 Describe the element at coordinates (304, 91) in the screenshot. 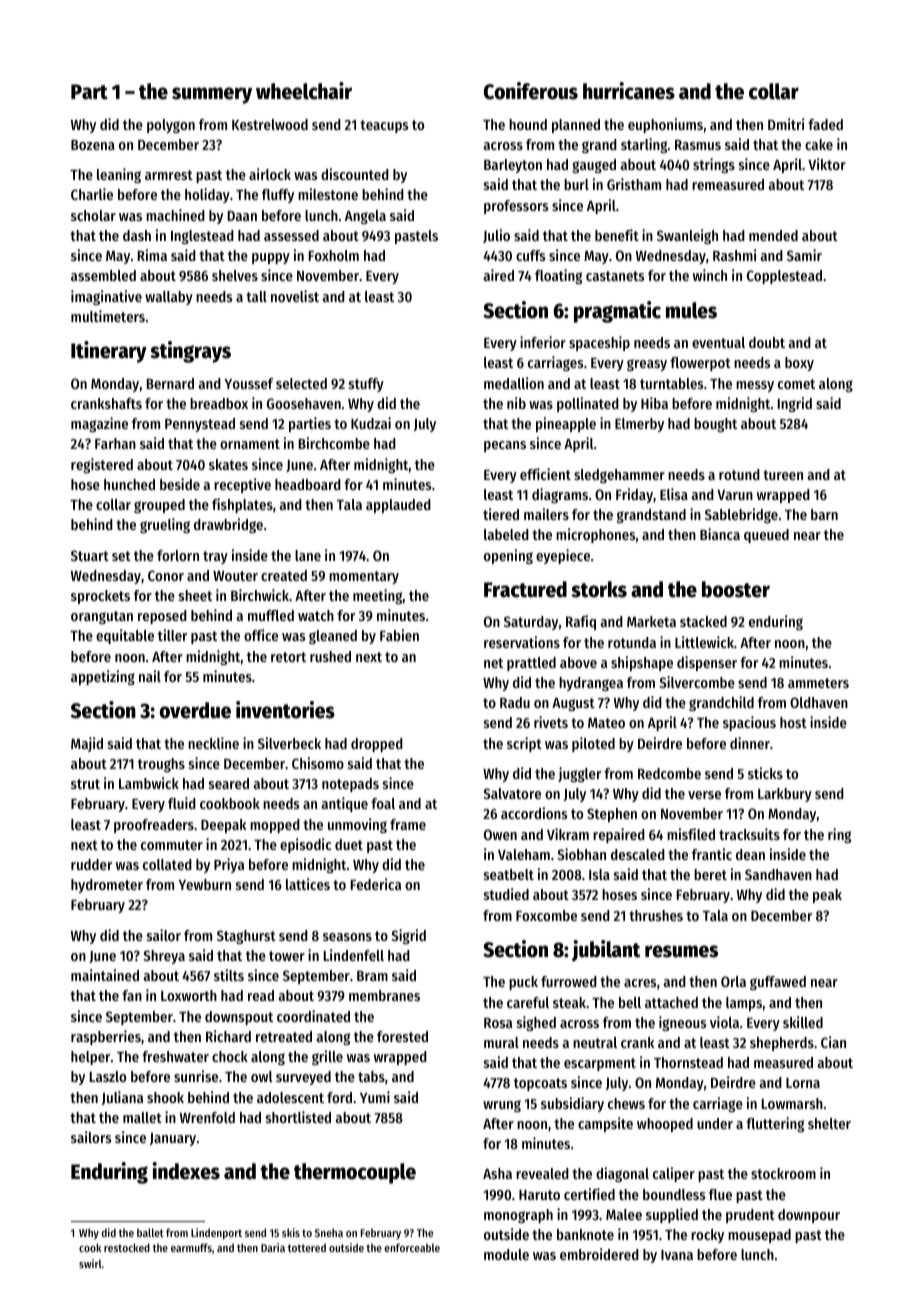

I see `wheelchair` at that location.
